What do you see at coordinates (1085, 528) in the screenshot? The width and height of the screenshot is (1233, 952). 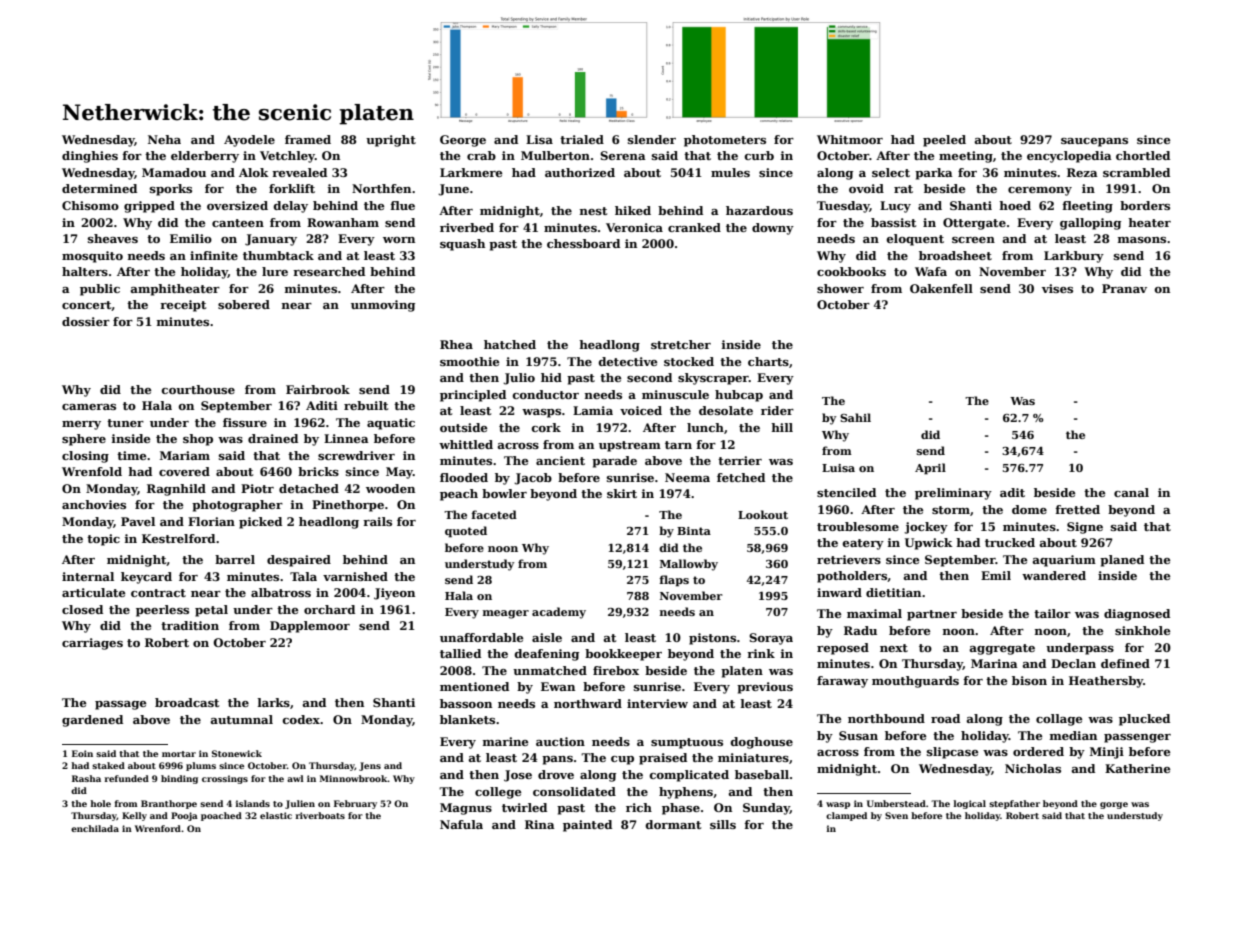 I see `Signe` at bounding box center [1085, 528].
